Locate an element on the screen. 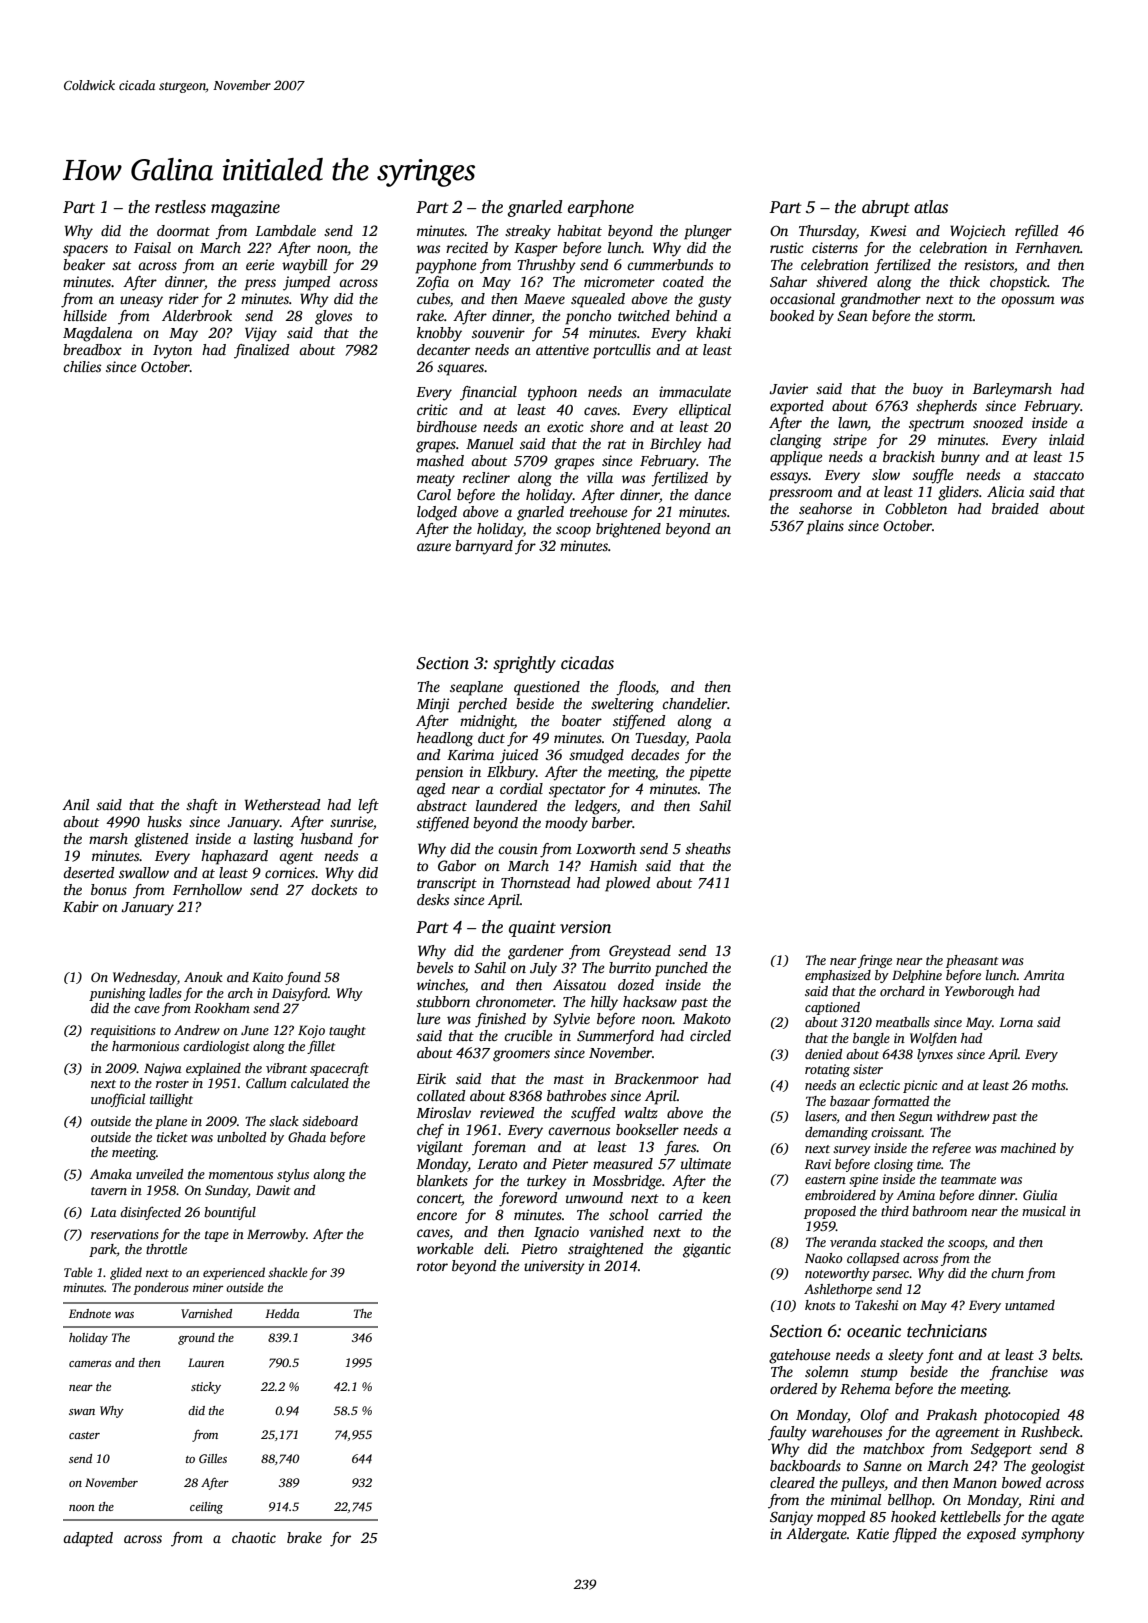  micrometer is located at coordinates (619, 281).
